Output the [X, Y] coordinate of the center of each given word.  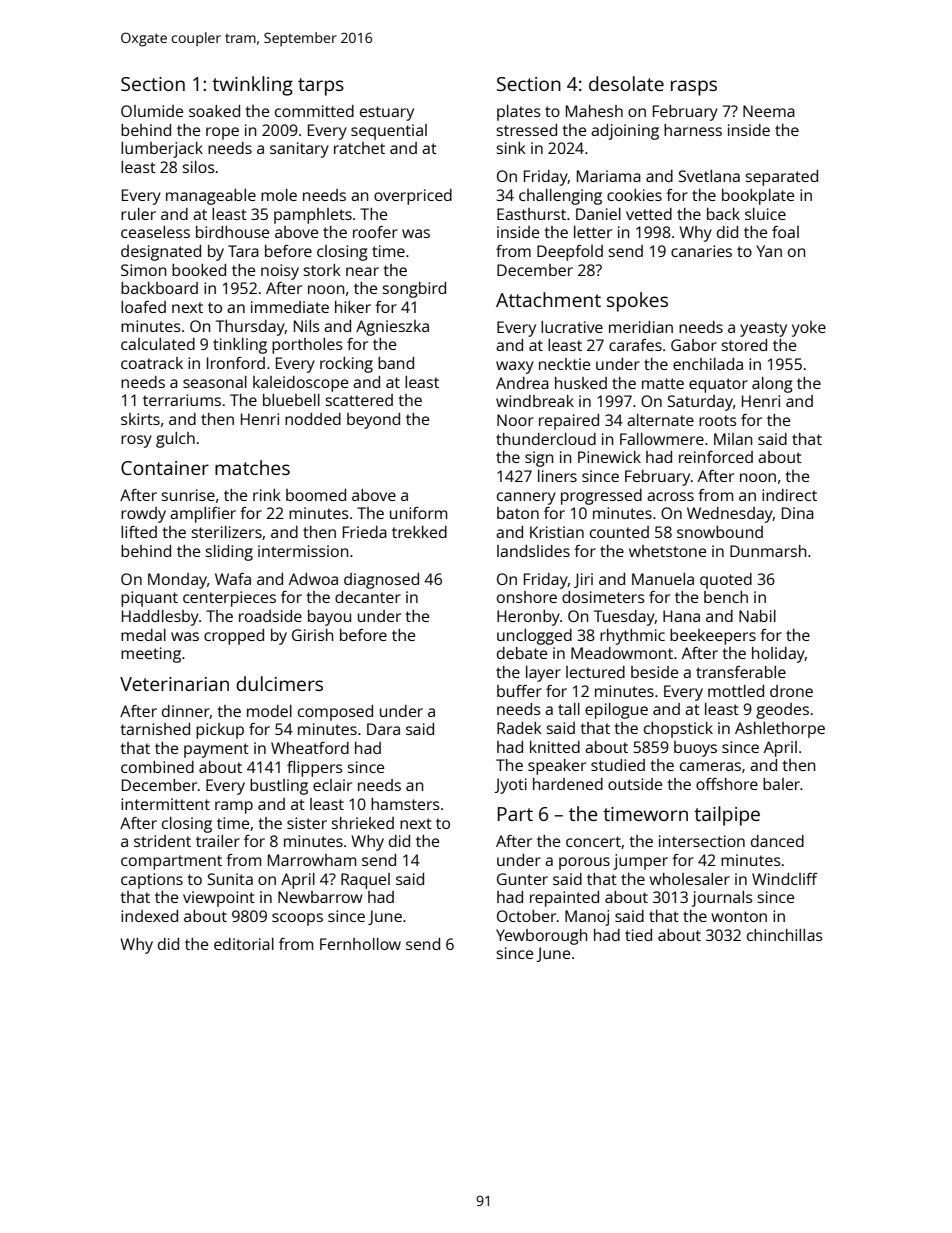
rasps [694, 88]
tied [638, 935]
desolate [626, 83]
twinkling [252, 86]
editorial [244, 944]
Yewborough [542, 937]
